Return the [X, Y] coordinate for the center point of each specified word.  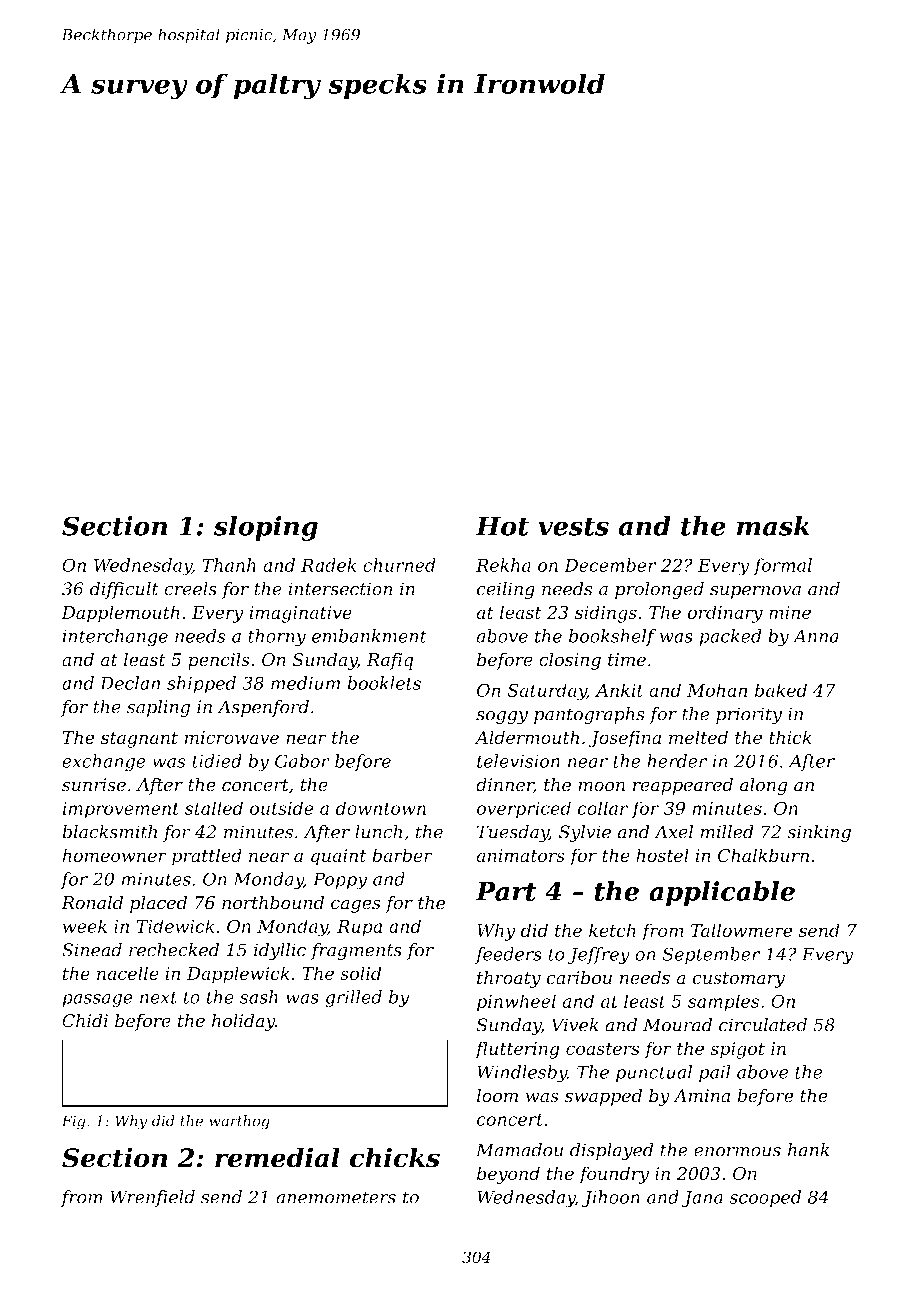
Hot [502, 526]
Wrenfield [152, 1198]
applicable [722, 893]
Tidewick [175, 926]
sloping [266, 528]
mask [773, 526]
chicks [395, 1157]
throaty [509, 979]
